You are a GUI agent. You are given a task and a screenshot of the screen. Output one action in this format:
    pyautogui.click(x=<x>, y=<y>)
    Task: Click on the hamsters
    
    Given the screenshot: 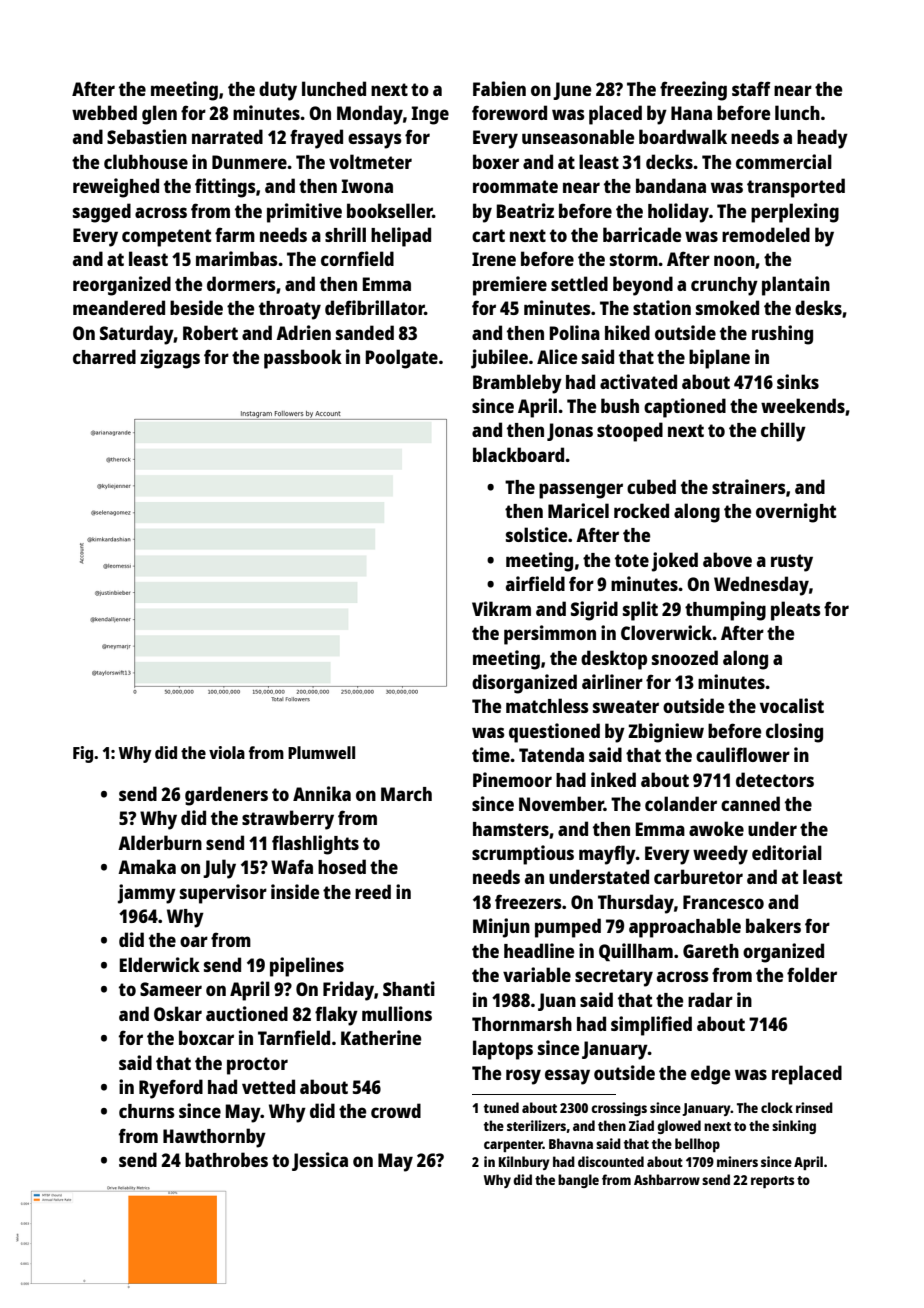 What is the action you would take?
    pyautogui.click(x=511, y=829)
